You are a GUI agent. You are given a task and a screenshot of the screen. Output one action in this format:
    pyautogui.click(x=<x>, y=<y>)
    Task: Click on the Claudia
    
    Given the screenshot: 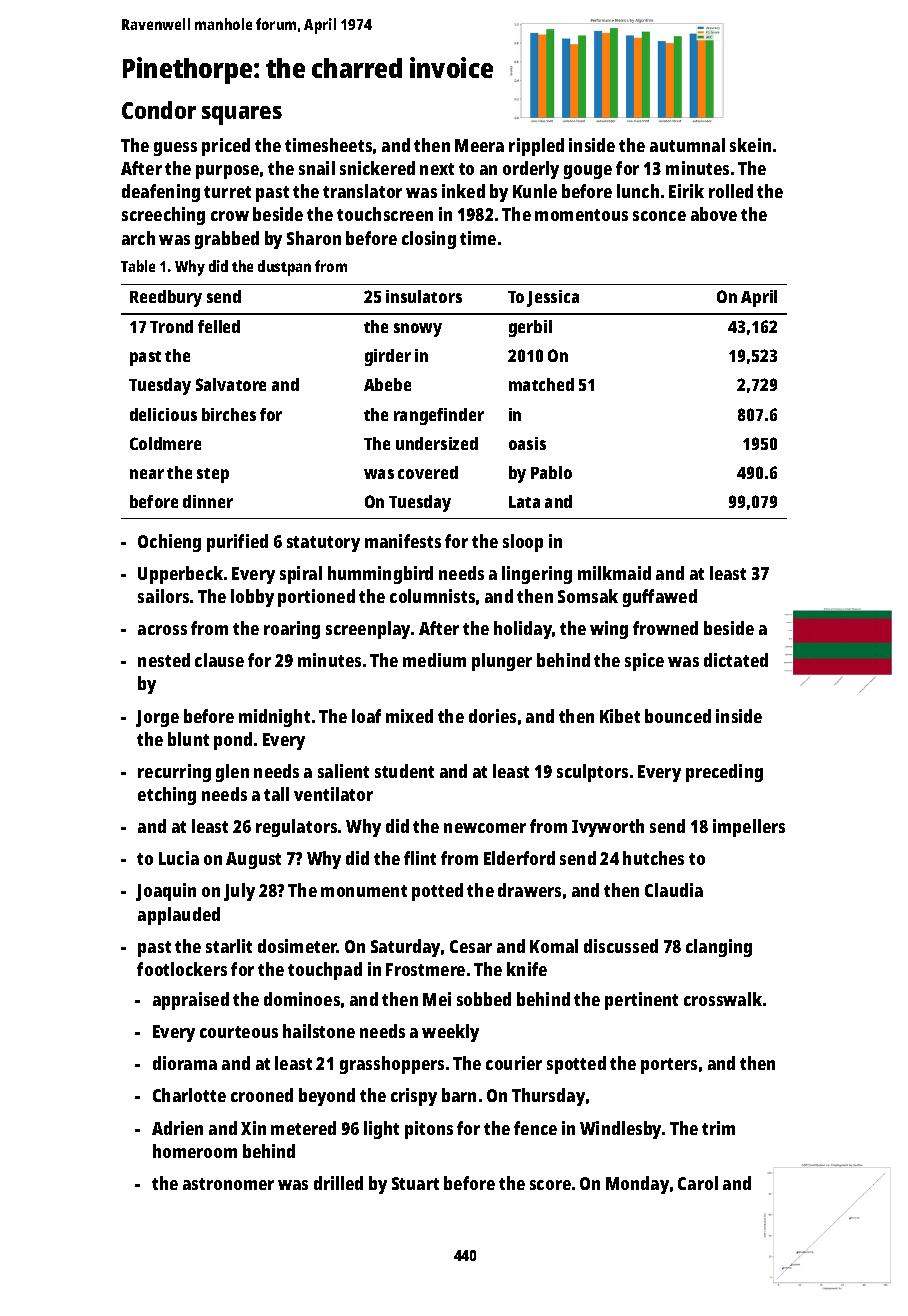 What is the action you would take?
    pyautogui.click(x=674, y=890)
